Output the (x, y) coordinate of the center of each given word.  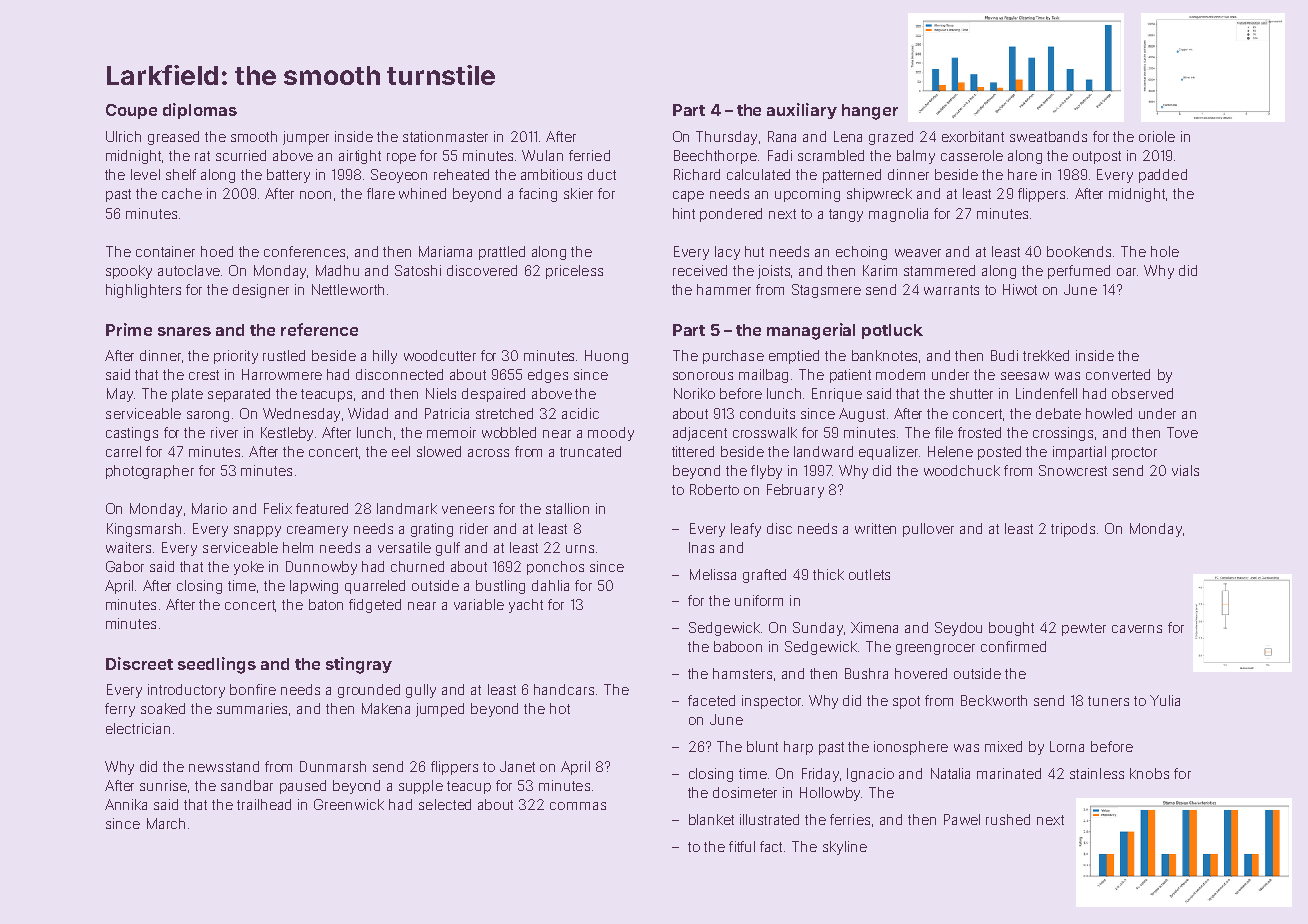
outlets (869, 574)
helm (298, 547)
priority (236, 357)
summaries (252, 708)
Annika (126, 804)
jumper (306, 138)
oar (1126, 272)
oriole (1157, 136)
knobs (1149, 773)
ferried (589, 155)
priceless (574, 272)
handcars (564, 689)
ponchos (555, 568)
